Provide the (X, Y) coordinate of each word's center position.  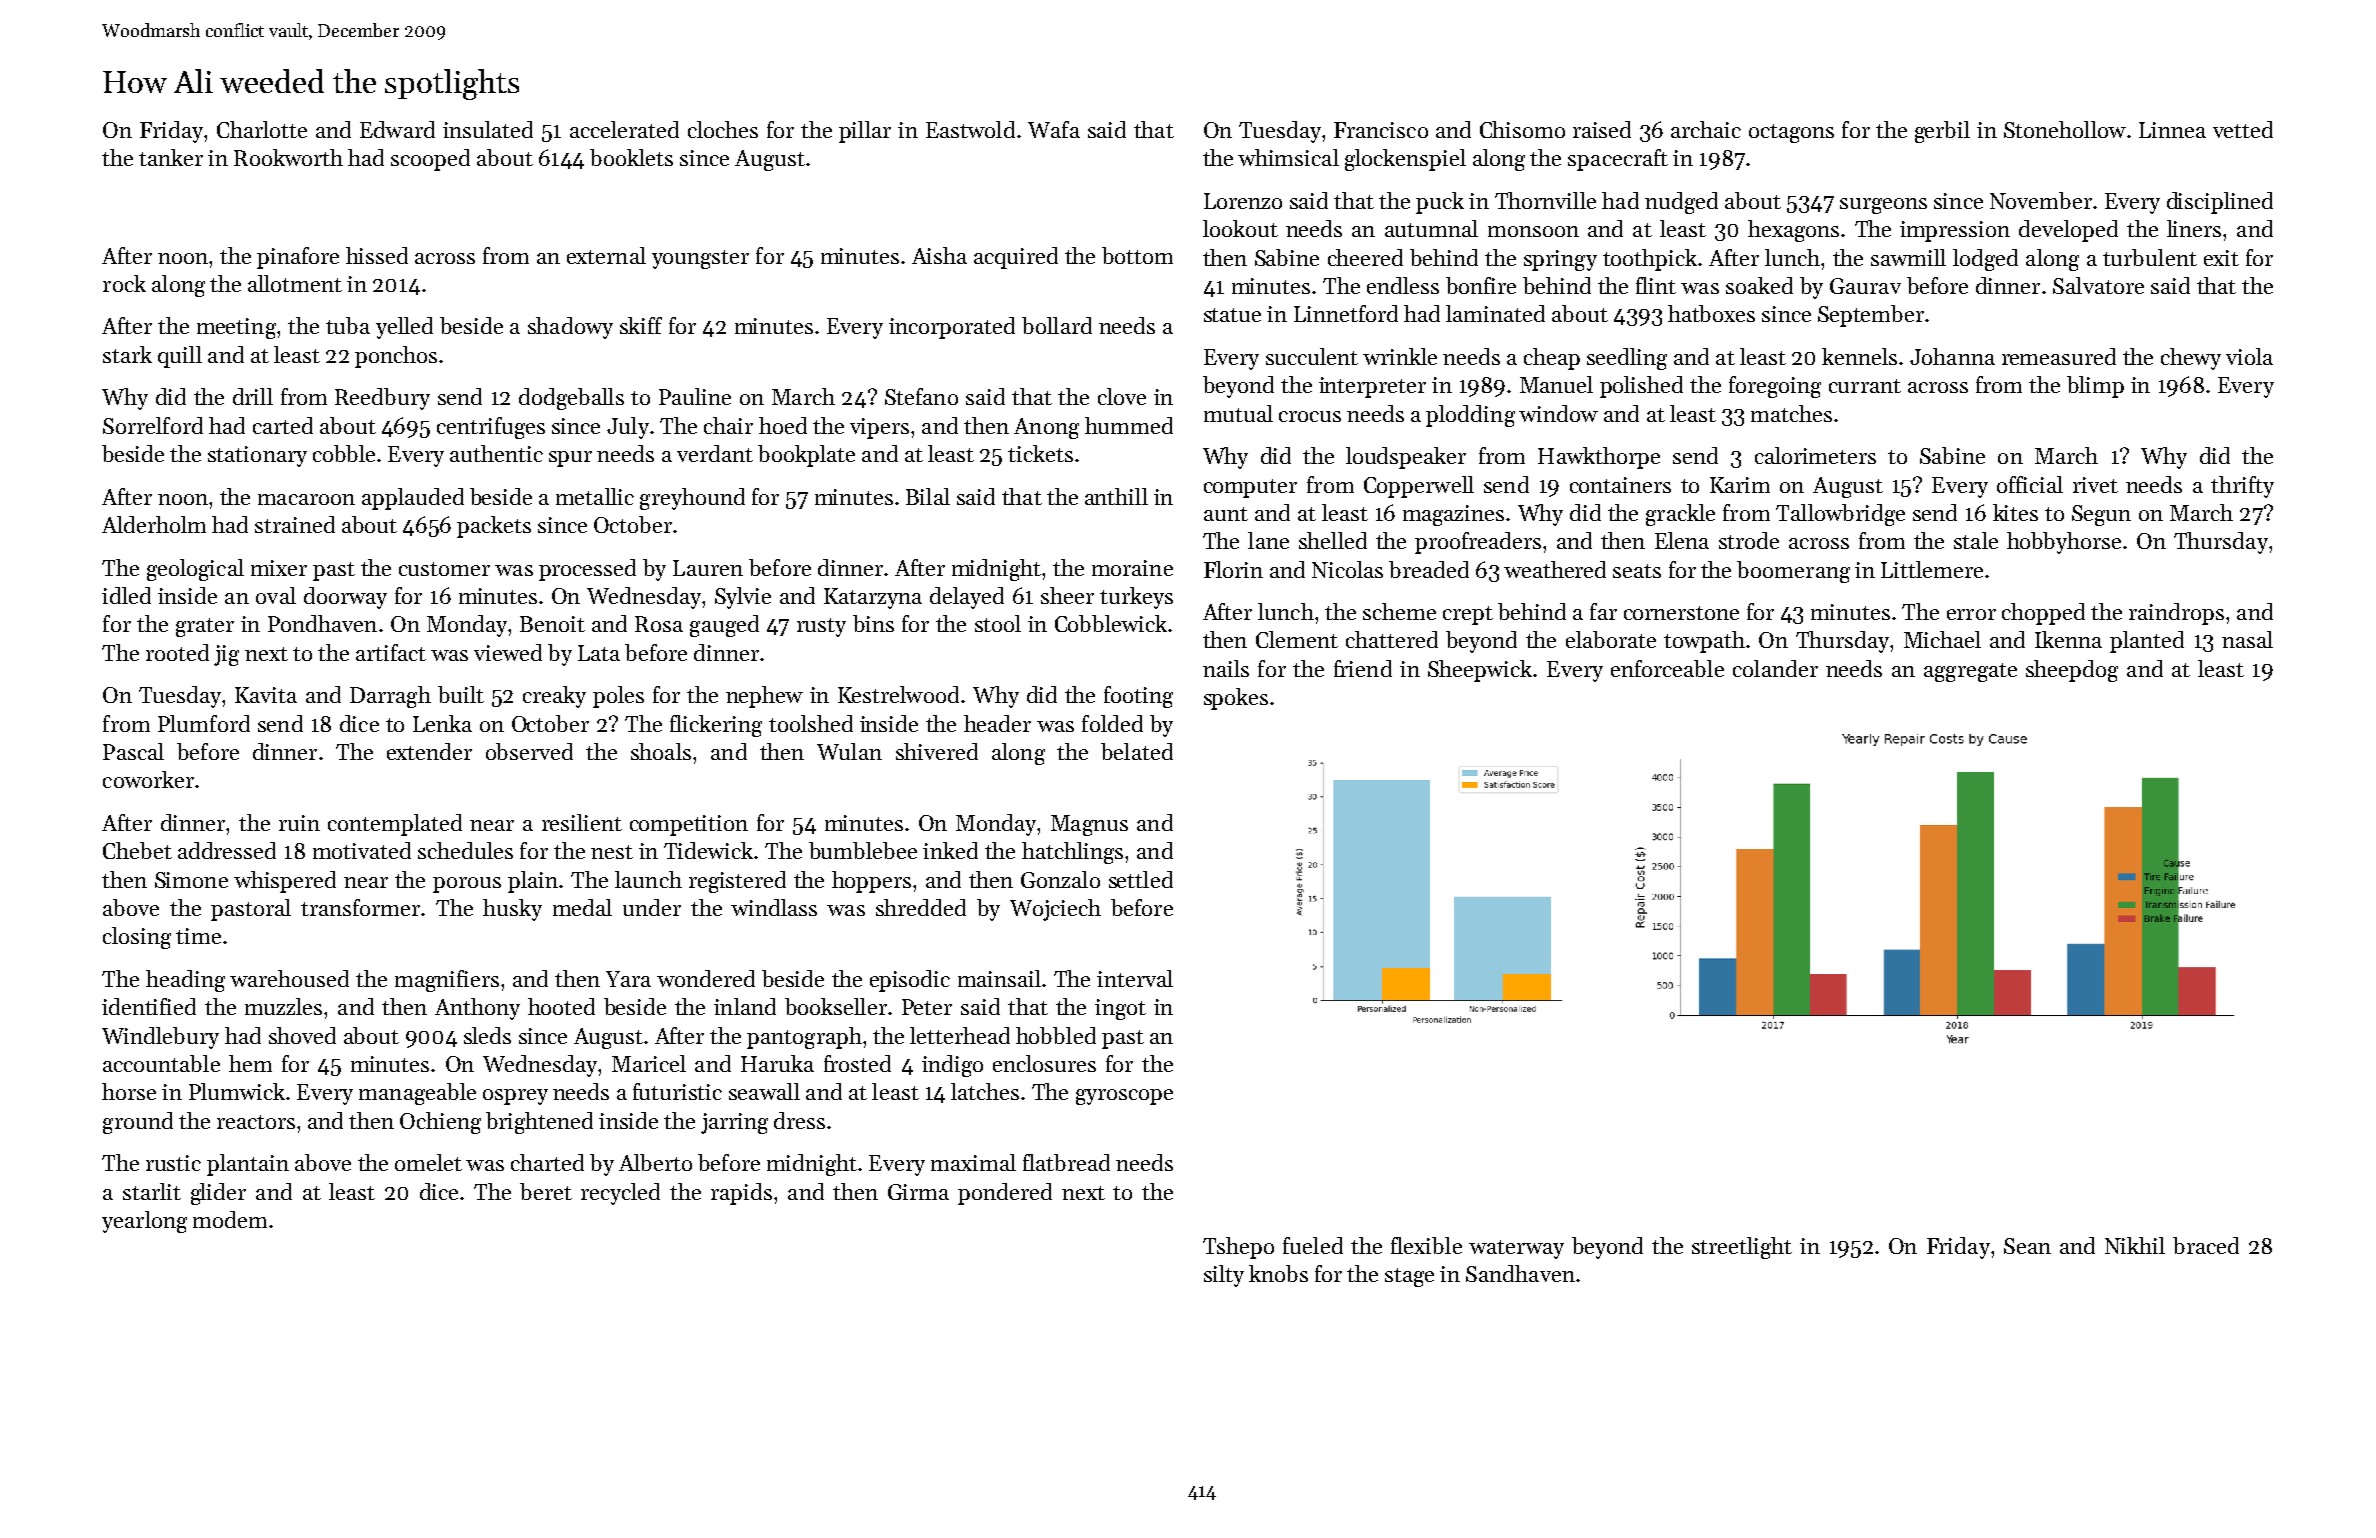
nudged (1681, 203)
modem (230, 1219)
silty (1224, 1276)
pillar (865, 132)
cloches (723, 129)
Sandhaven (1520, 1273)
